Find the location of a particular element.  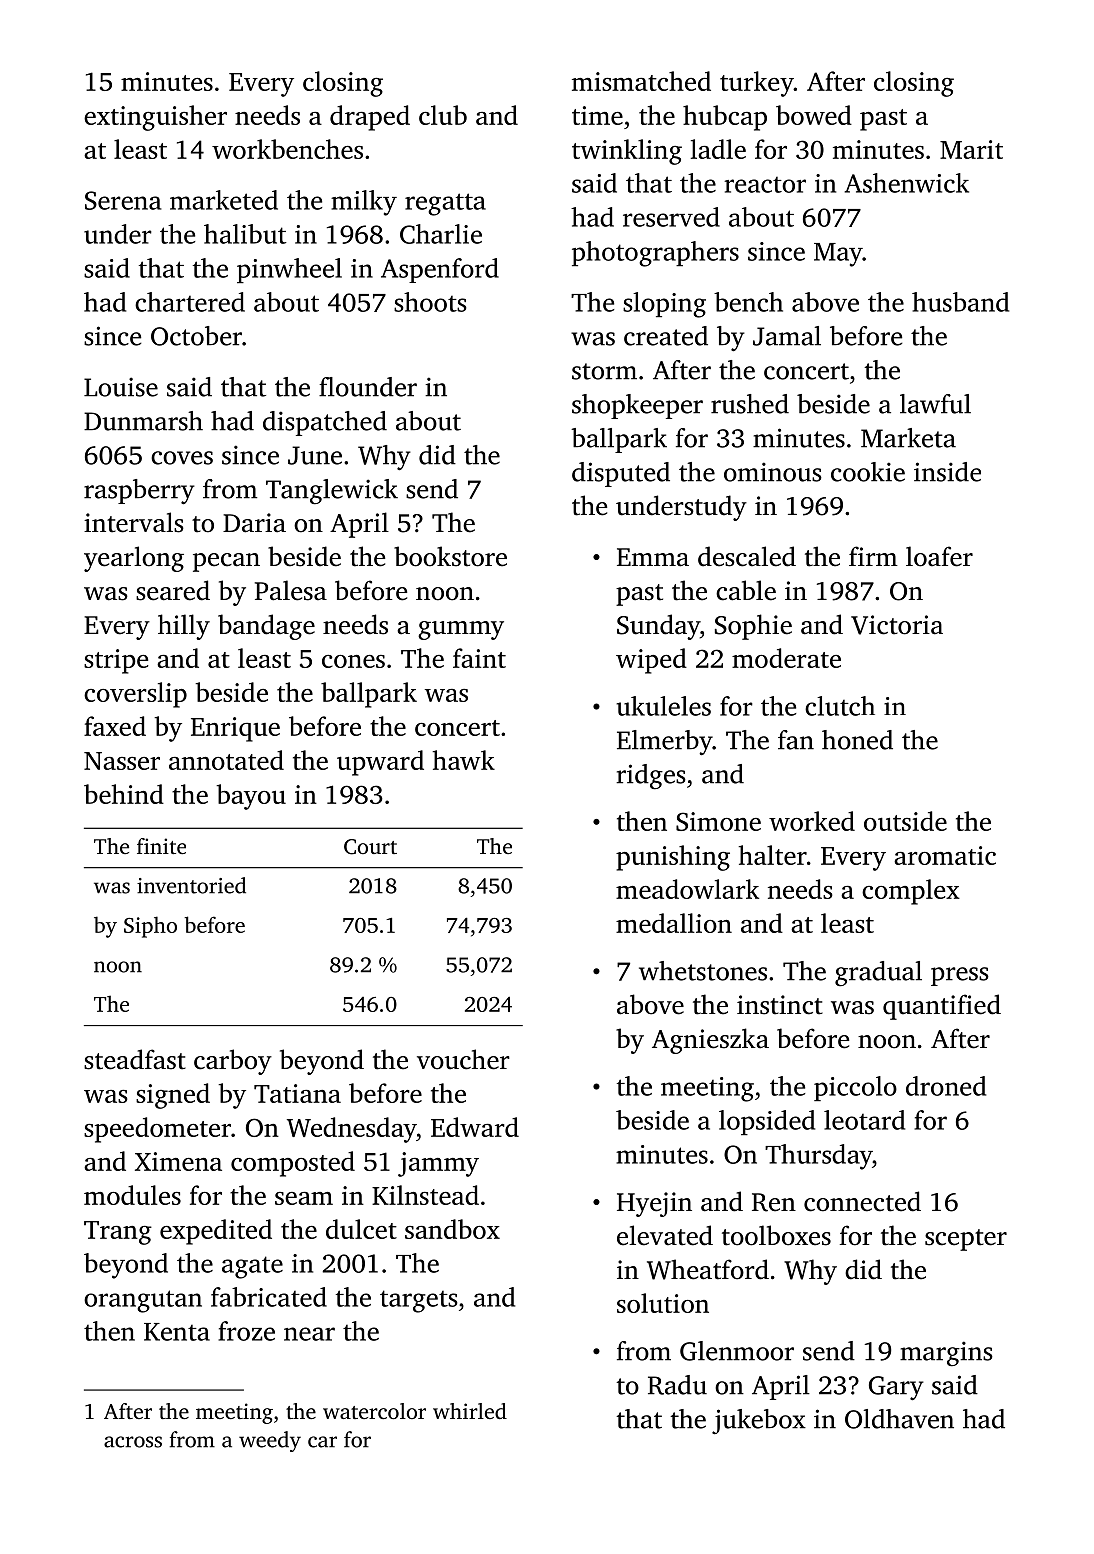

dulcet is located at coordinates (361, 1229).
